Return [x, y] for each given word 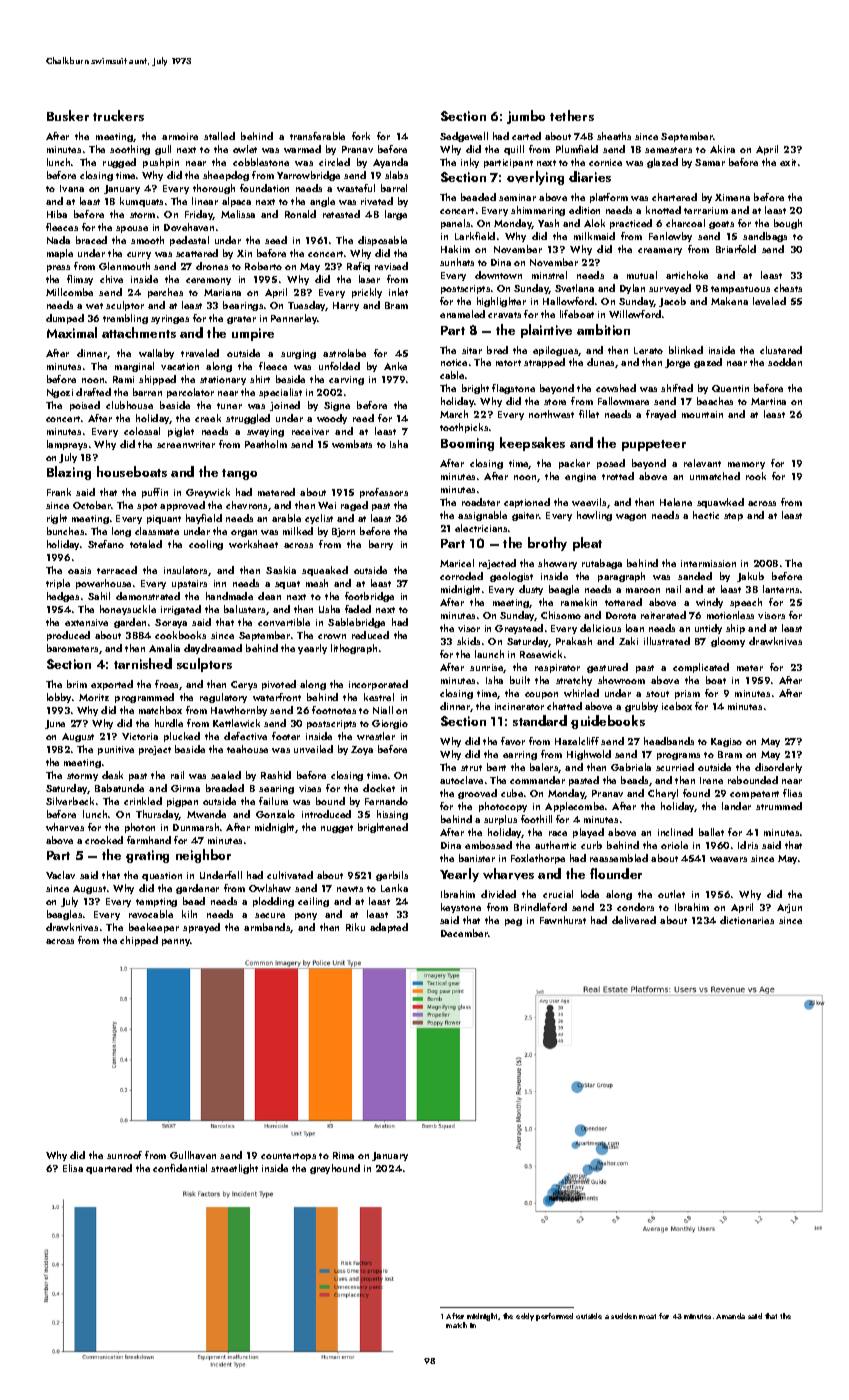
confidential [180, 1168]
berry [381, 545]
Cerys [244, 685]
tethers [572, 115]
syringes [170, 319]
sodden [785, 362]
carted [526, 136]
